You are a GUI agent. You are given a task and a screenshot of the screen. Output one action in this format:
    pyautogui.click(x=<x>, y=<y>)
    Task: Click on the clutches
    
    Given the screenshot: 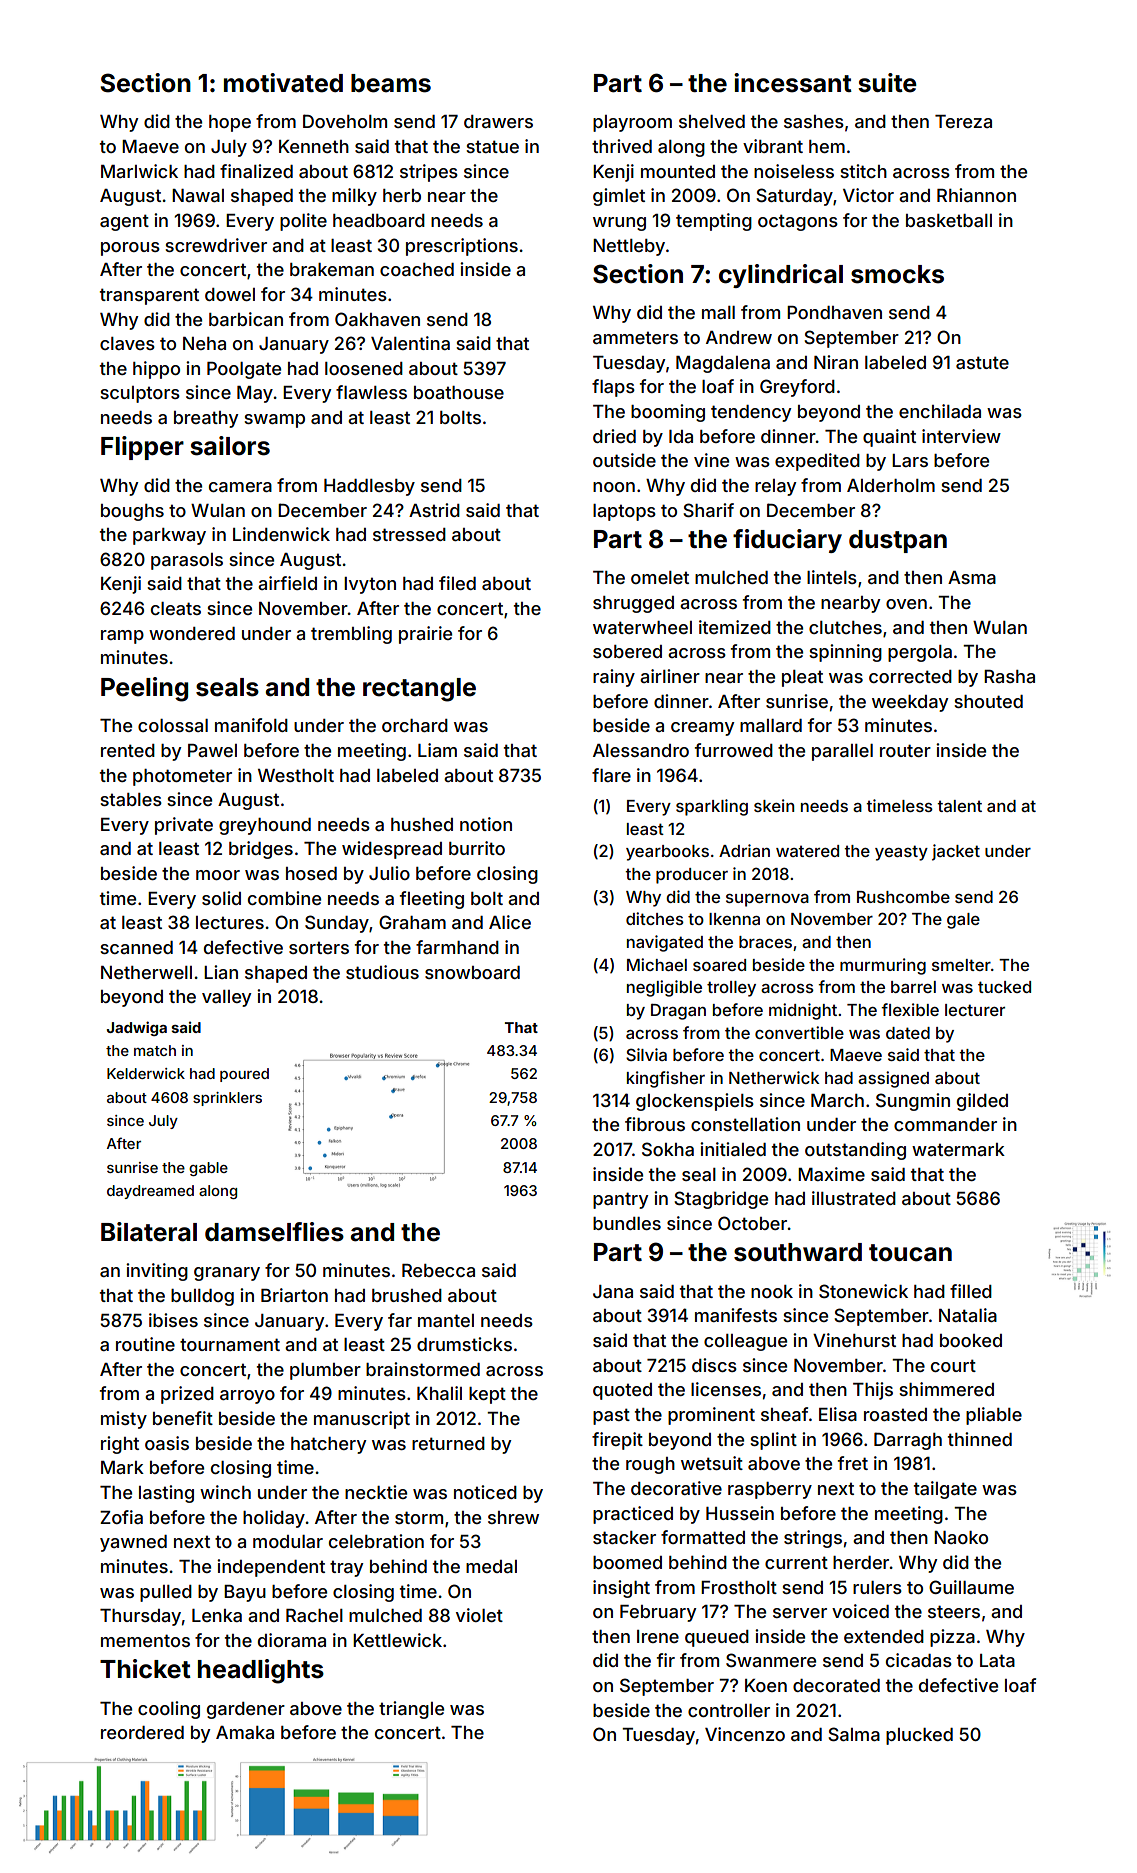 What is the action you would take?
    pyautogui.click(x=845, y=627)
